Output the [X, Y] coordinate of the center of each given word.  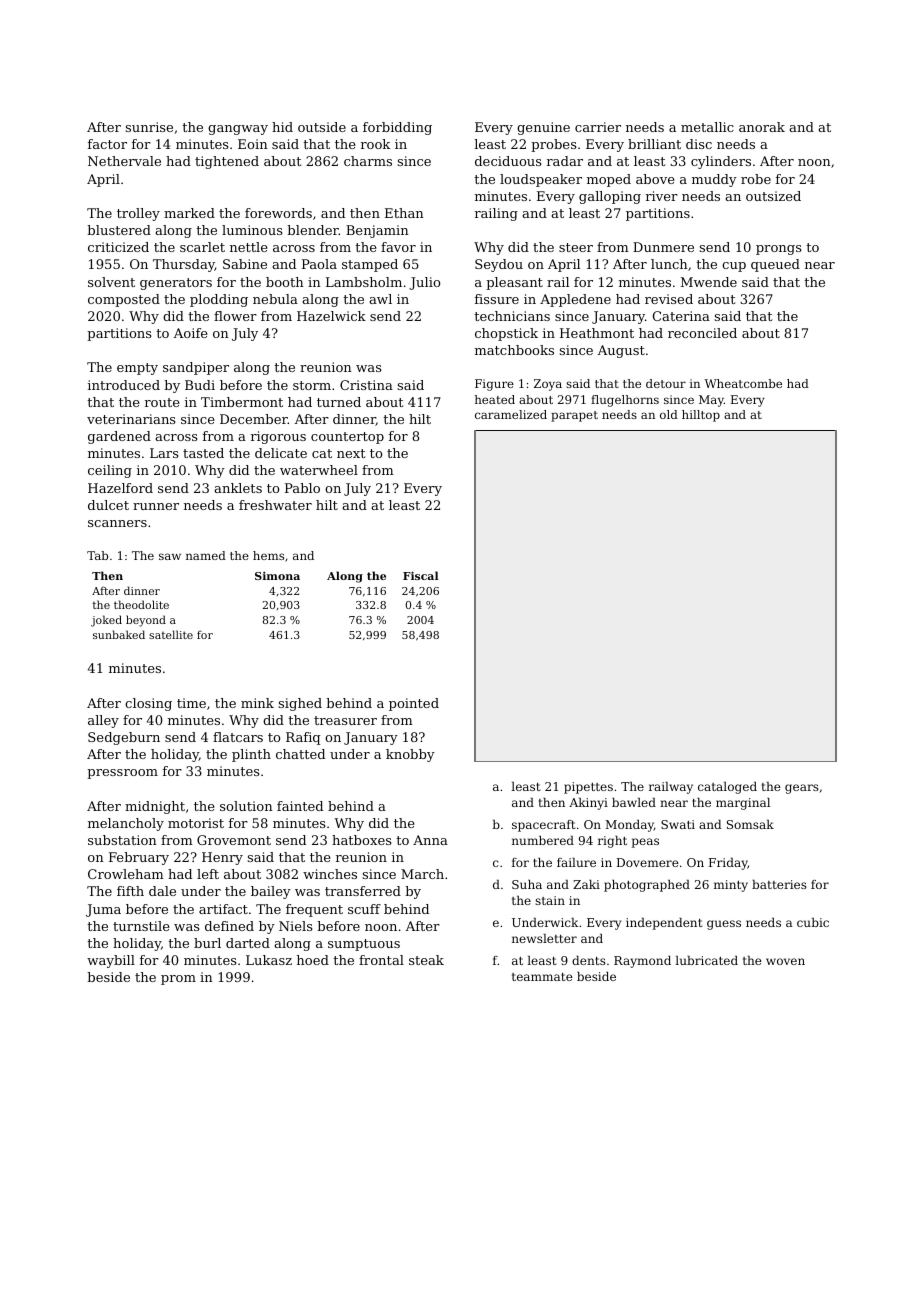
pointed [414, 704]
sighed [300, 704]
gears [802, 789]
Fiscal [421, 575]
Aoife [190, 333]
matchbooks [514, 350]
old [669, 414]
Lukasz [269, 960]
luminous [252, 230]
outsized [773, 196]
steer [576, 247]
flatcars [238, 737]
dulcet [108, 505]
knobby [410, 755]
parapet [574, 416]
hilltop [701, 416]
